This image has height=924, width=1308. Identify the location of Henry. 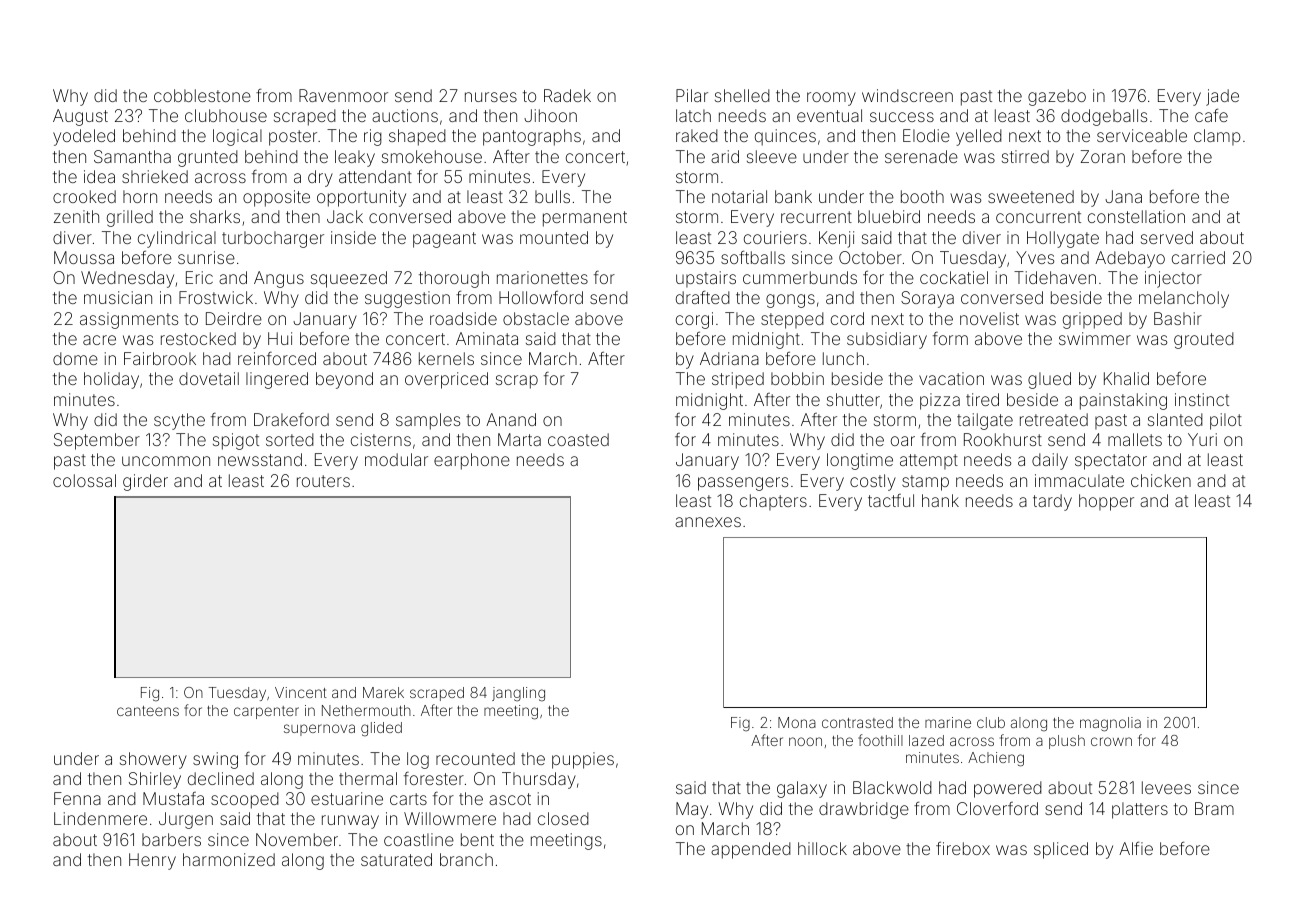
(152, 861).
